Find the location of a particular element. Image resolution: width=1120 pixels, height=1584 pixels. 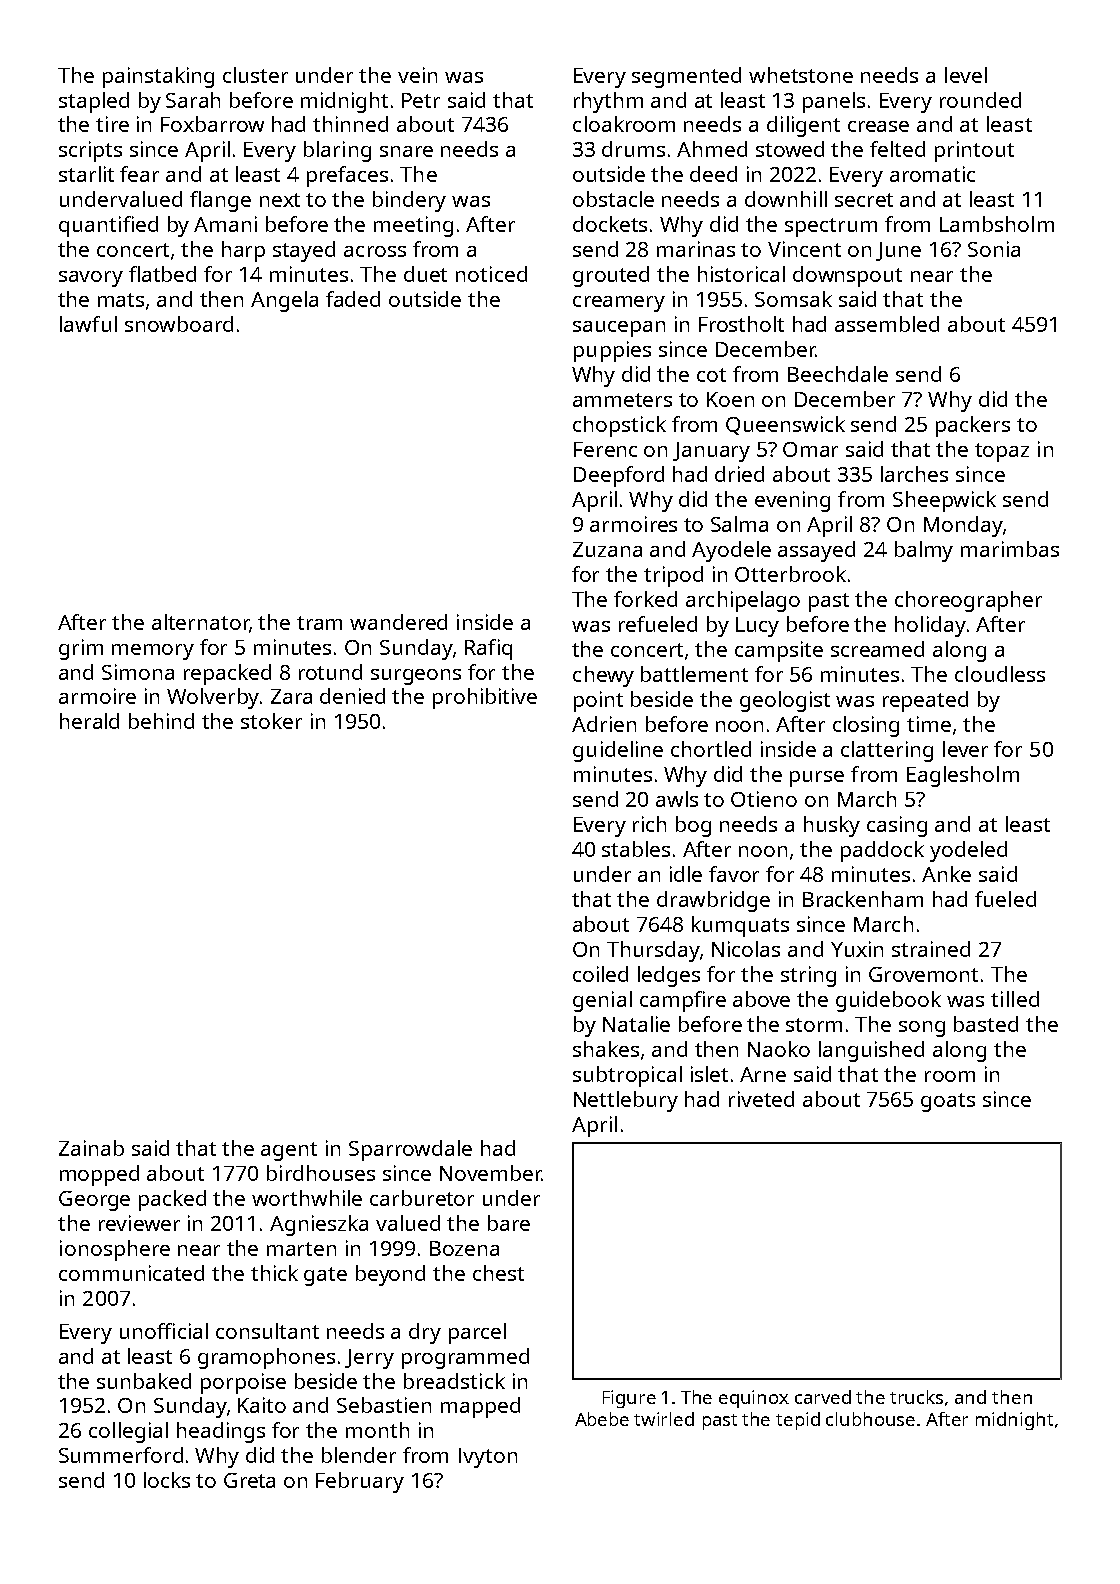

Sonia is located at coordinates (994, 249).
